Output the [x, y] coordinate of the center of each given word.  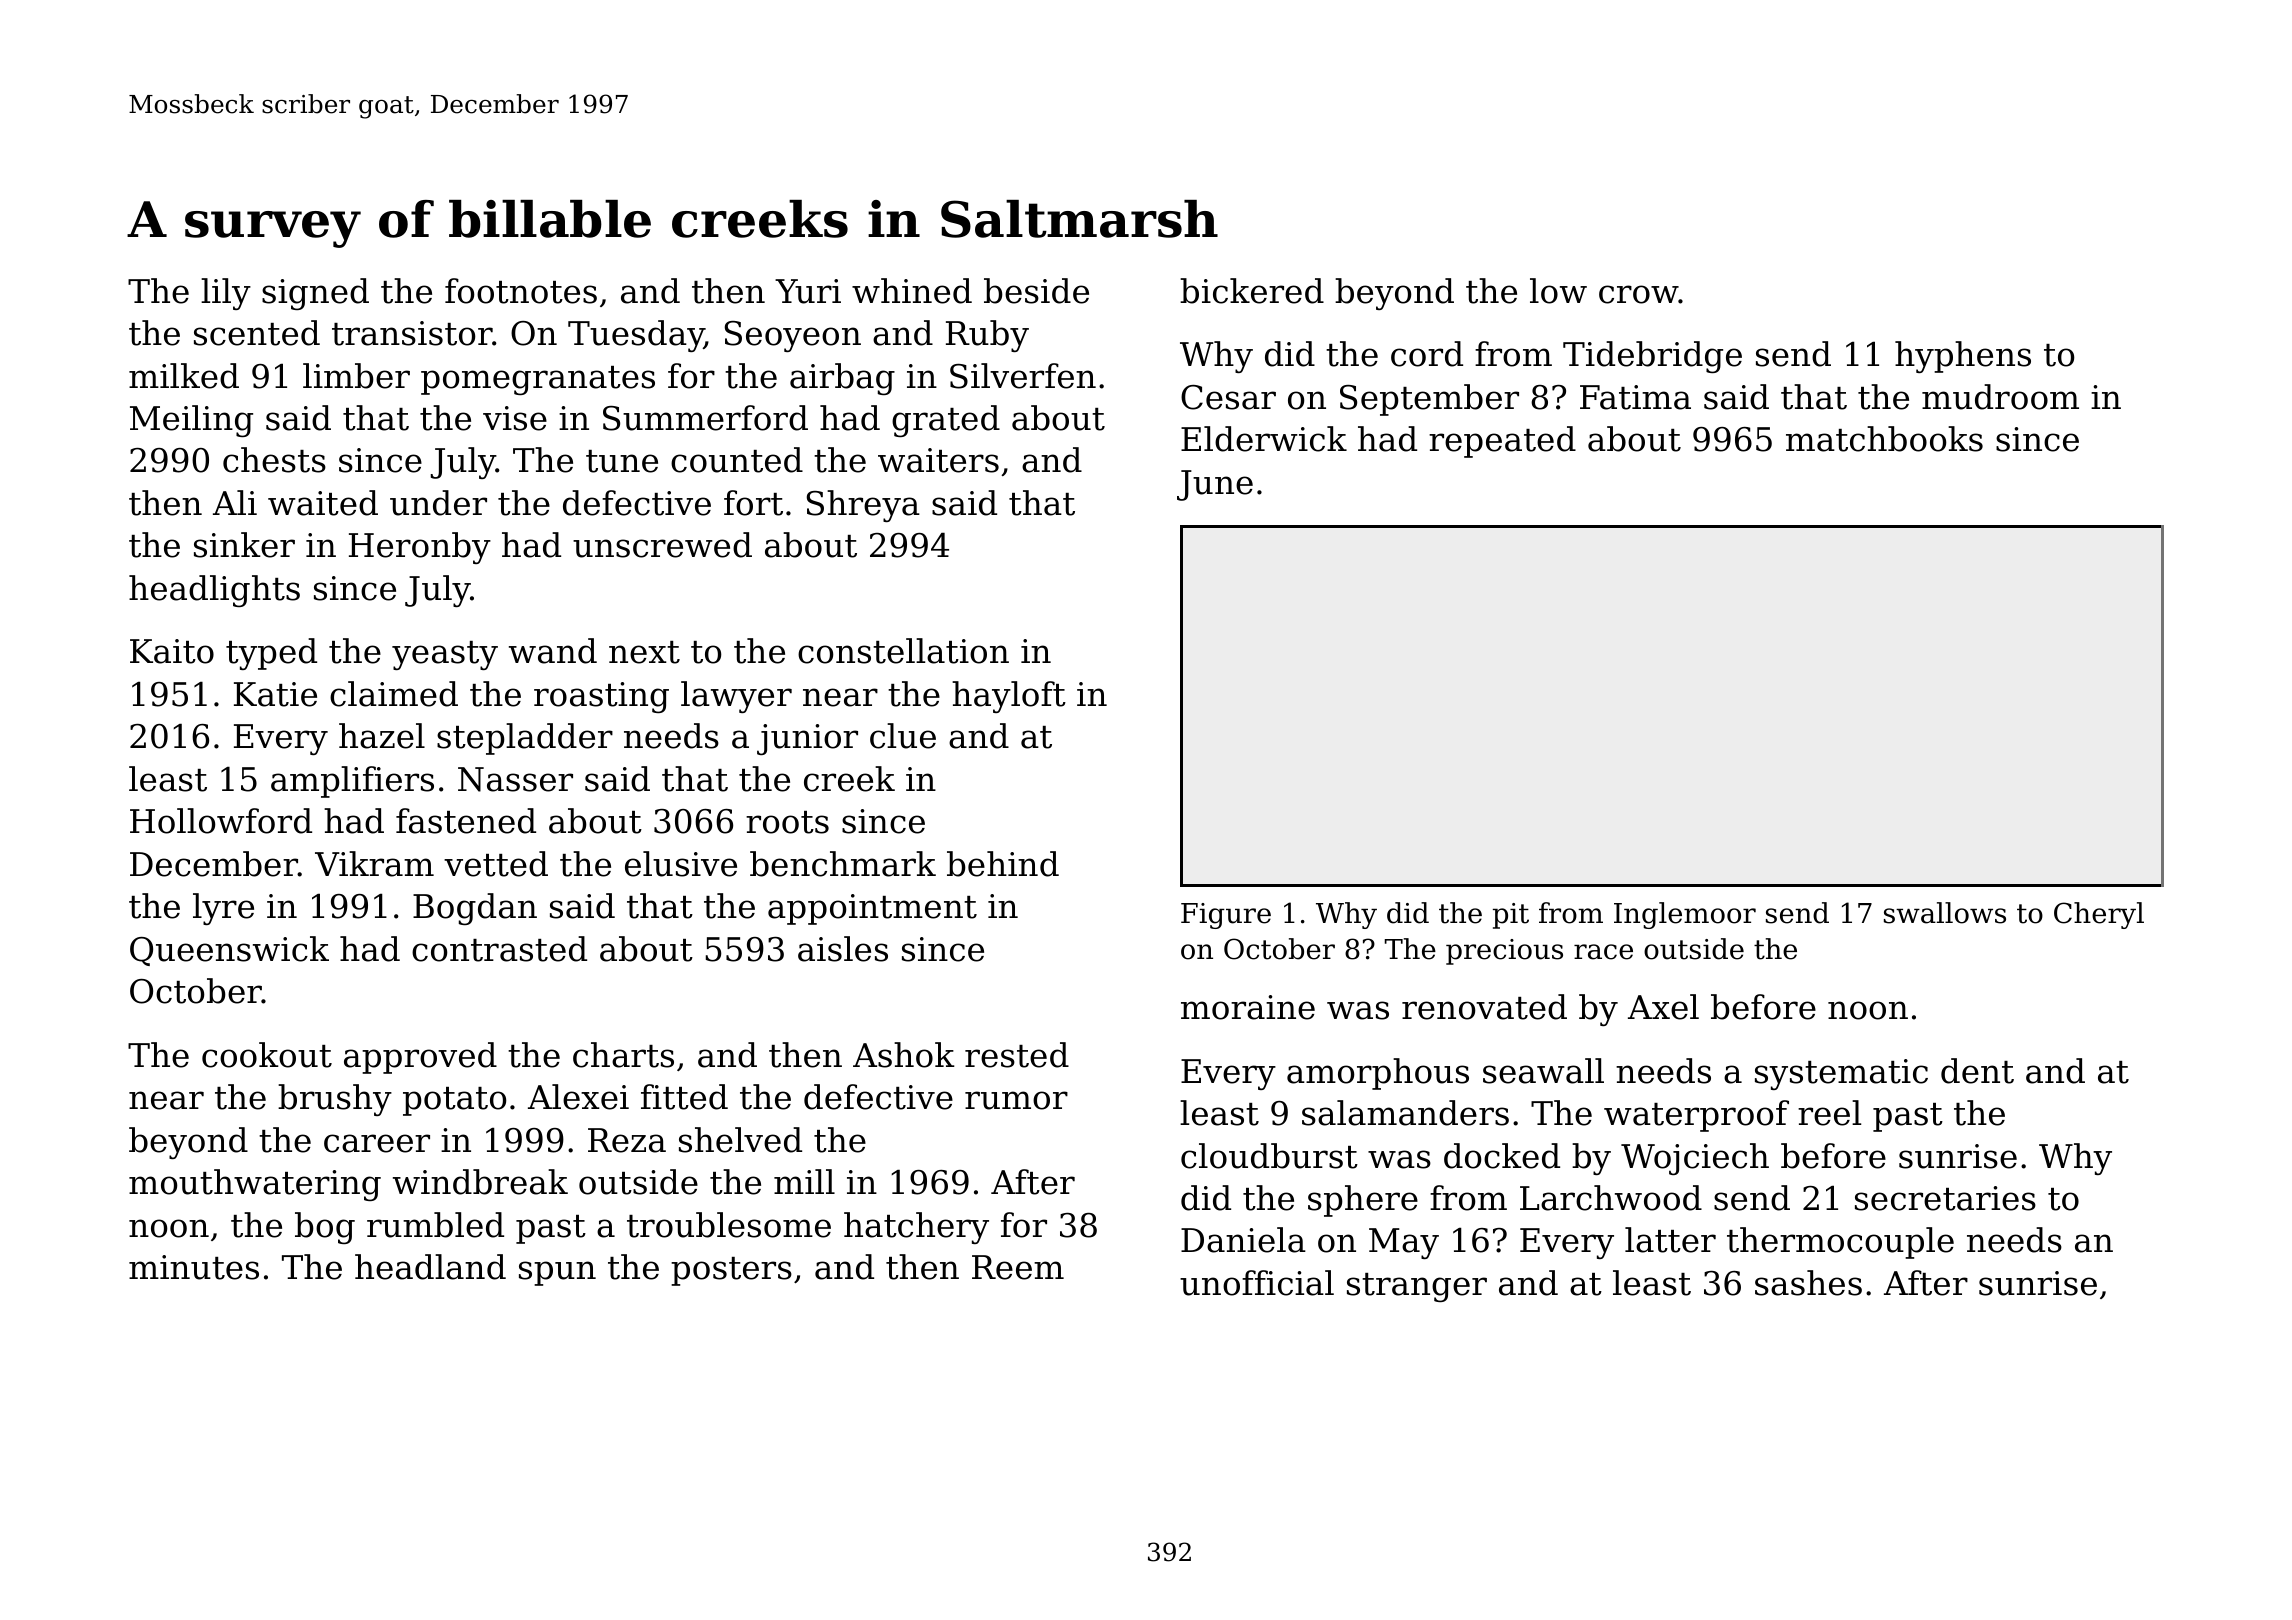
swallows [1945, 913]
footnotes [521, 291]
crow [1639, 294]
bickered [1252, 291]
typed [271, 654]
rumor [1016, 1100]
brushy [335, 1100]
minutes [194, 1267]
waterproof [1696, 1116]
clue [903, 736]
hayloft [1009, 697]
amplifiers [352, 782]
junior [807, 739]
